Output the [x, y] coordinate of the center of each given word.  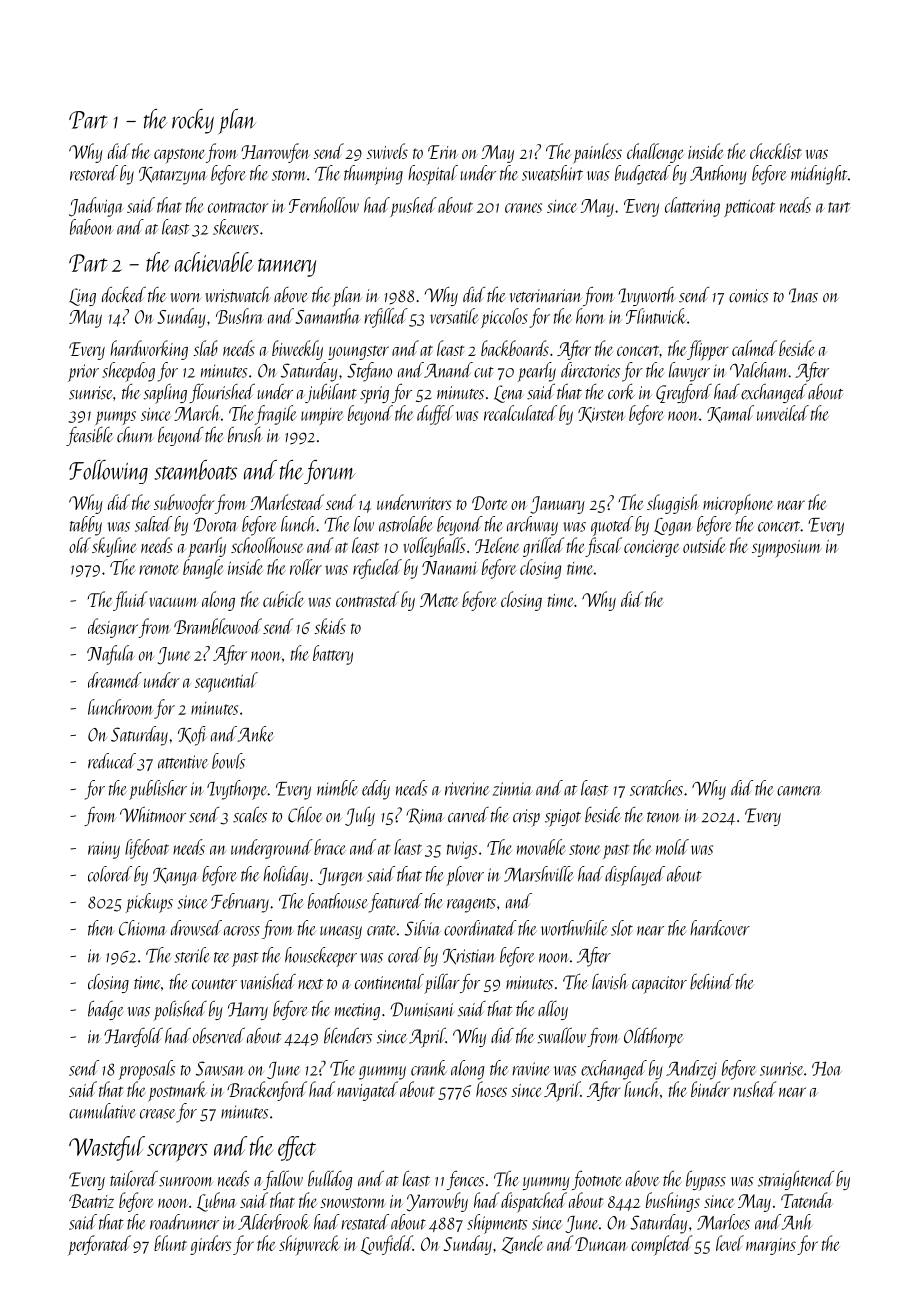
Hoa [827, 1069]
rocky [193, 121]
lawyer [689, 372]
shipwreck [309, 1245]
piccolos [504, 318]
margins [771, 1246]
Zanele [522, 1244]
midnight [819, 175]
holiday [285, 876]
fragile [275, 415]
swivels [387, 151]
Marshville [539, 874]
